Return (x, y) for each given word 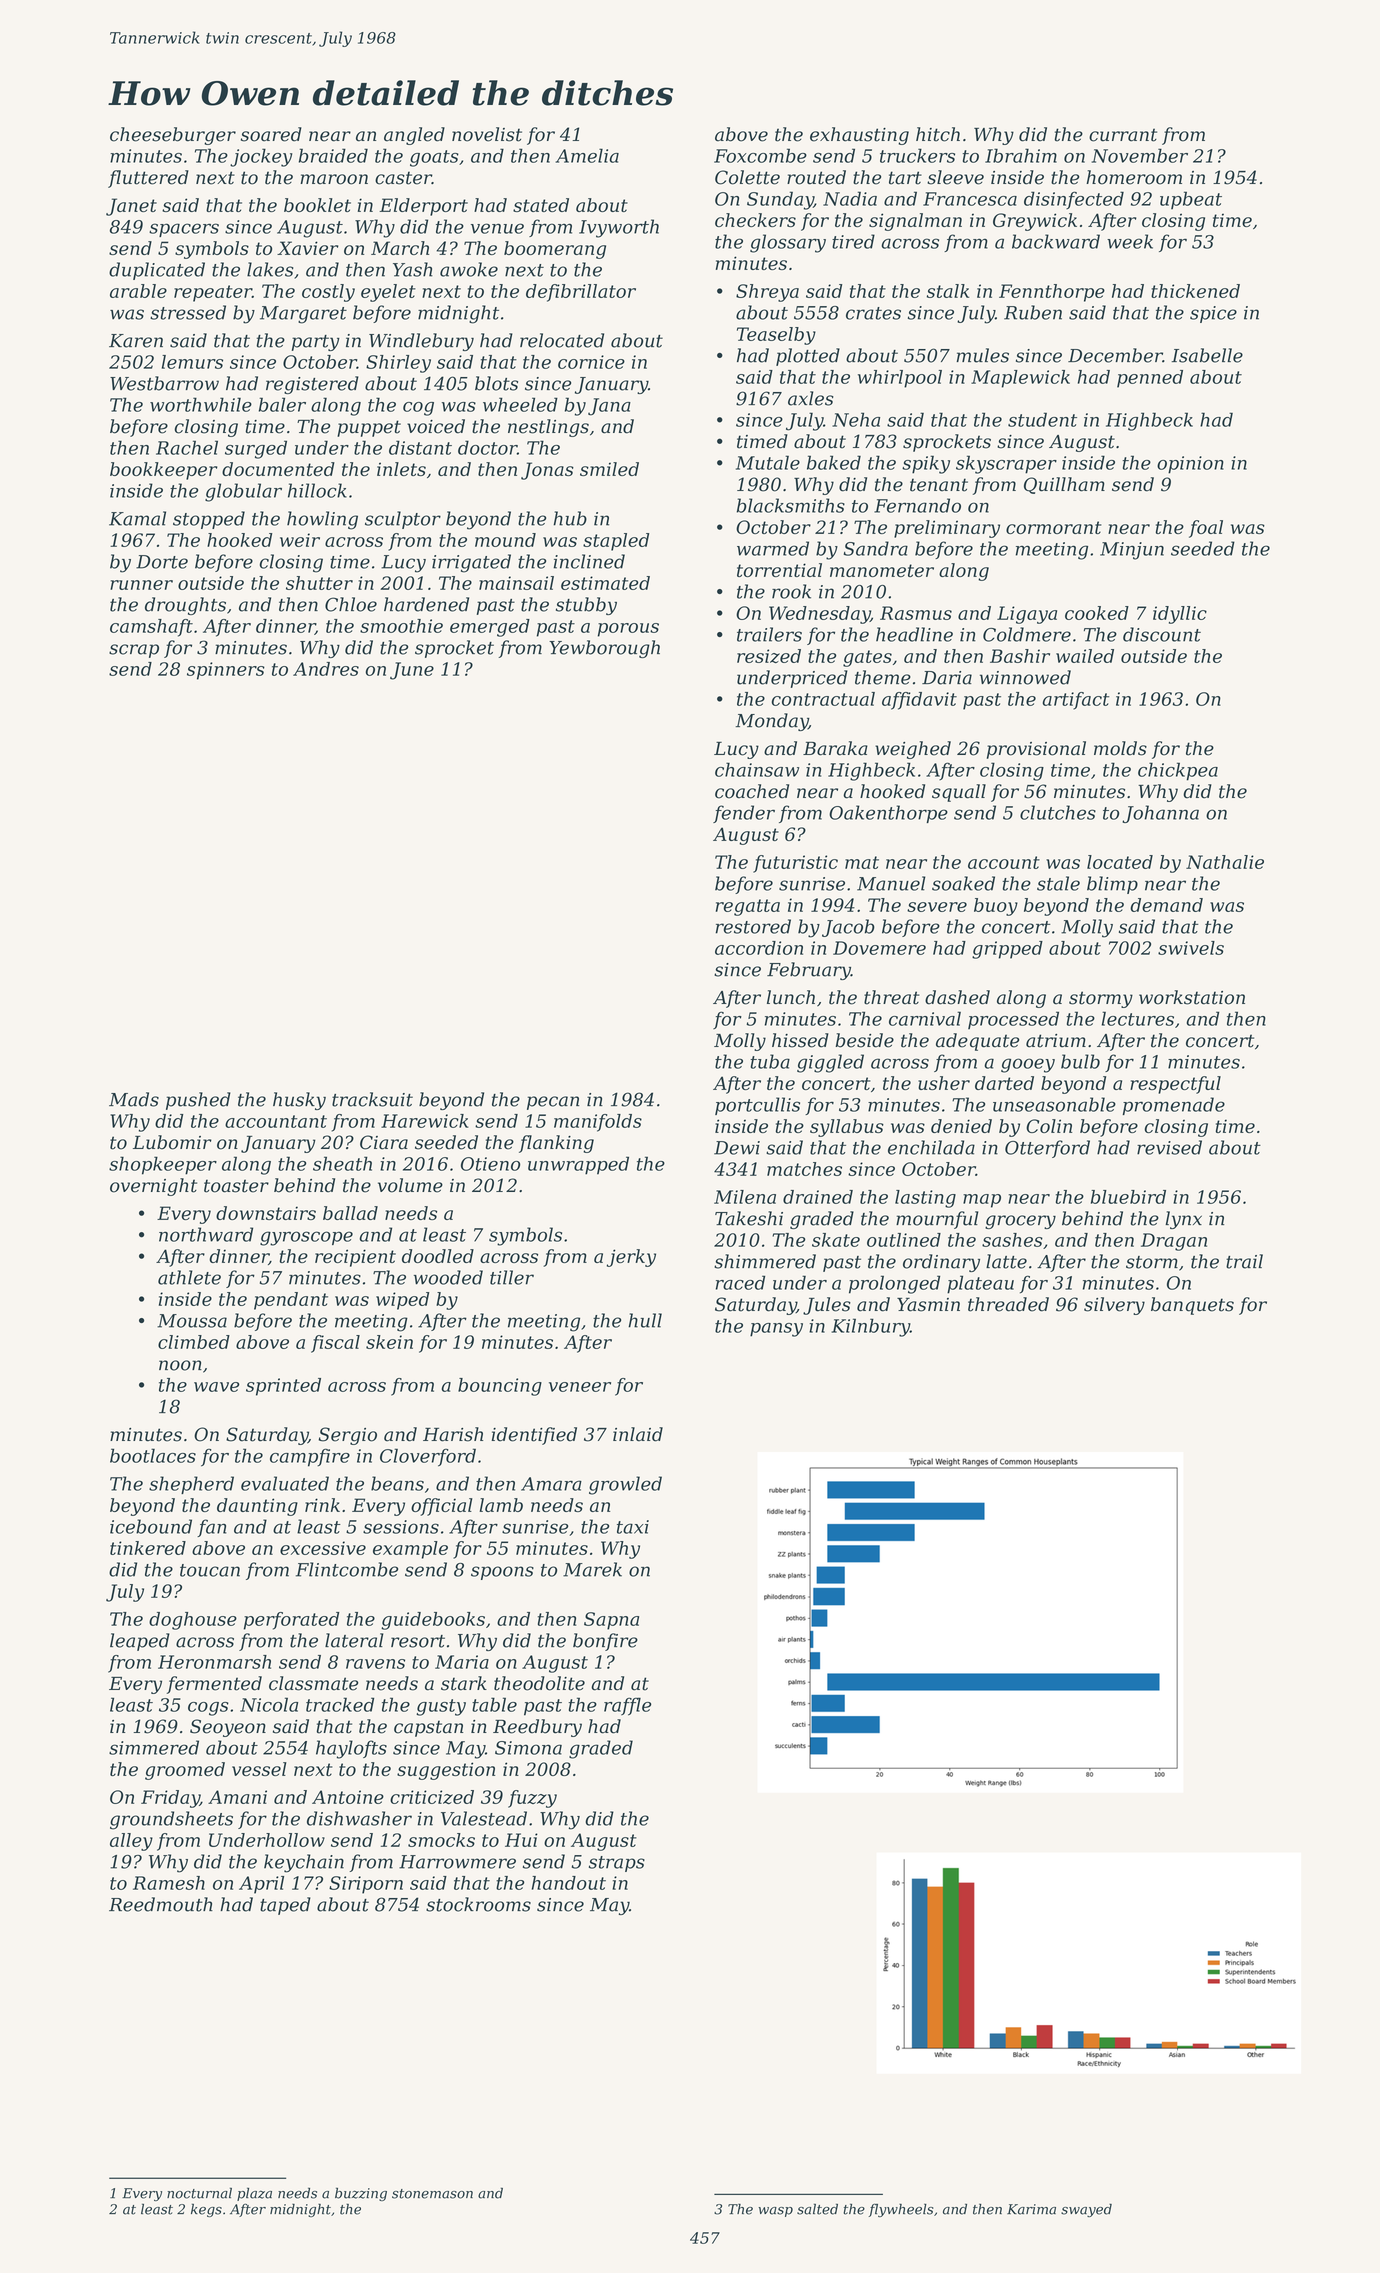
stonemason (432, 2194)
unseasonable (1054, 1104)
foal (1206, 529)
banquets (1192, 1306)
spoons (502, 1573)
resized (769, 656)
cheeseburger (173, 136)
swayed (1086, 2210)
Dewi (737, 1148)
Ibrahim (1021, 155)
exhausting (859, 136)
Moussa (192, 1321)
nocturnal (199, 2193)
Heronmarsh (214, 1662)
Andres (326, 669)
